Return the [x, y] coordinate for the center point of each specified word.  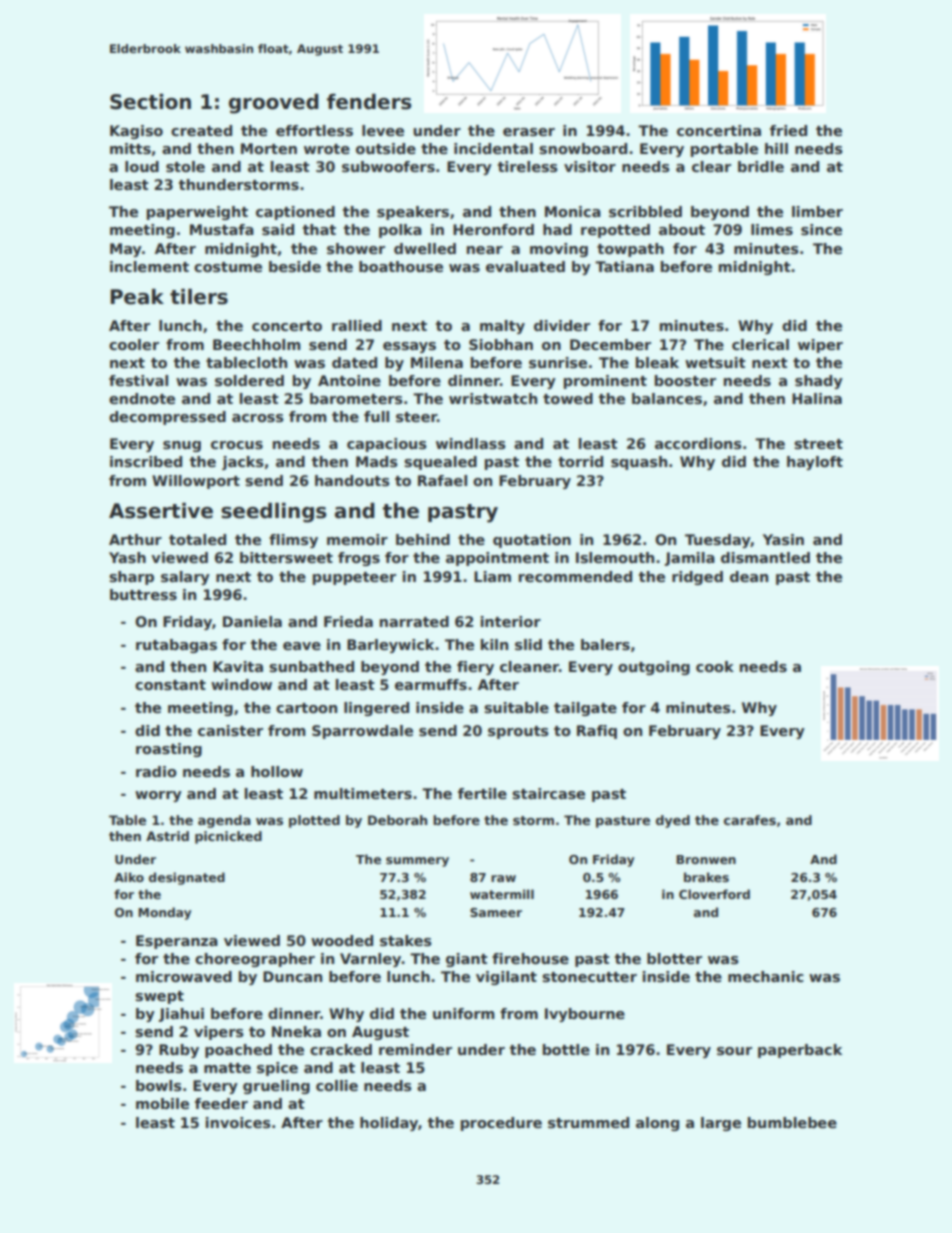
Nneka [296, 1031]
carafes [750, 820]
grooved [274, 104]
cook [715, 666]
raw [503, 878]
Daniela [252, 621]
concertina [719, 130]
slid [528, 644]
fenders [369, 102]
